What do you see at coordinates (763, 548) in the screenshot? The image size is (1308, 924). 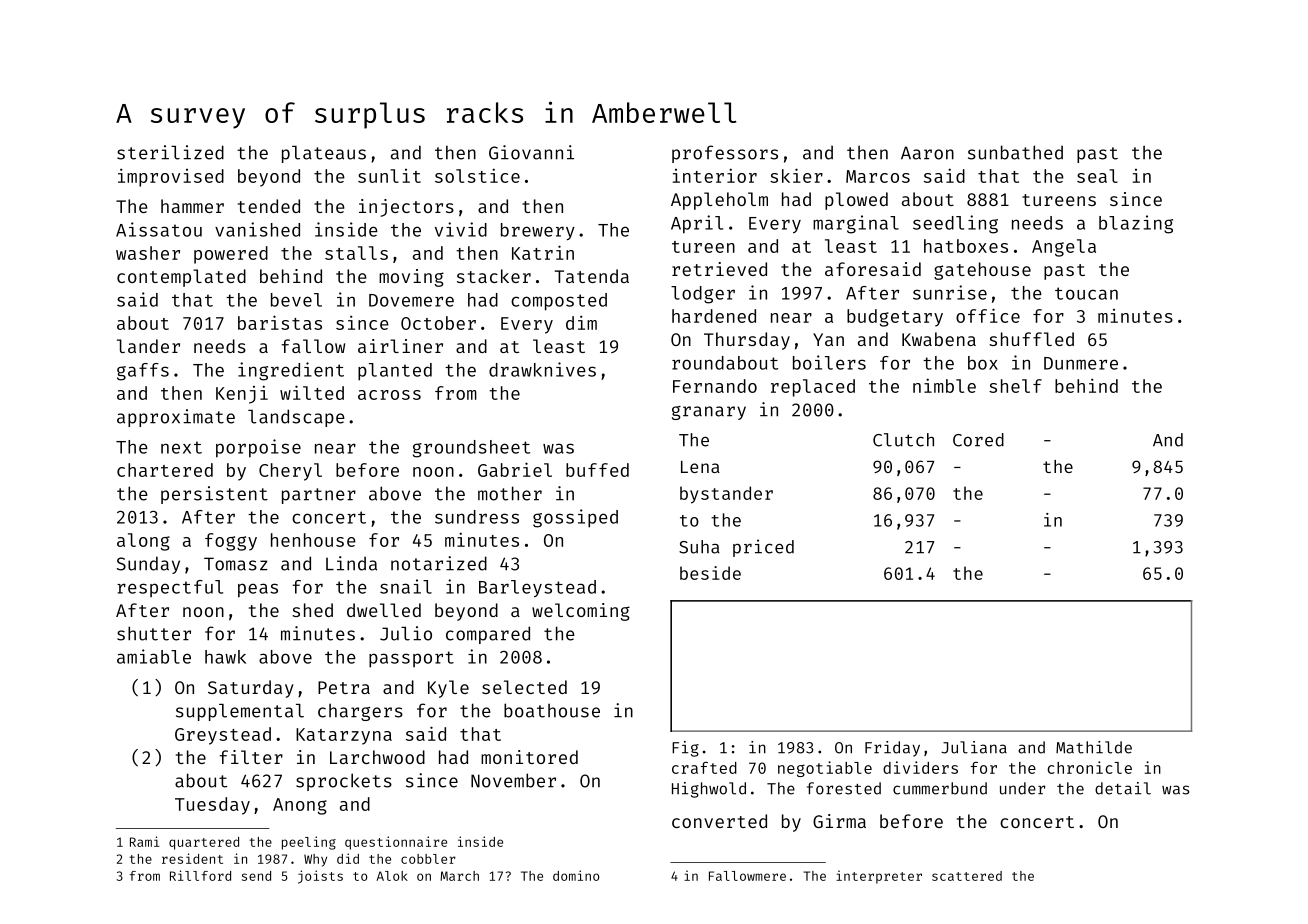 I see `priced` at bounding box center [763, 548].
